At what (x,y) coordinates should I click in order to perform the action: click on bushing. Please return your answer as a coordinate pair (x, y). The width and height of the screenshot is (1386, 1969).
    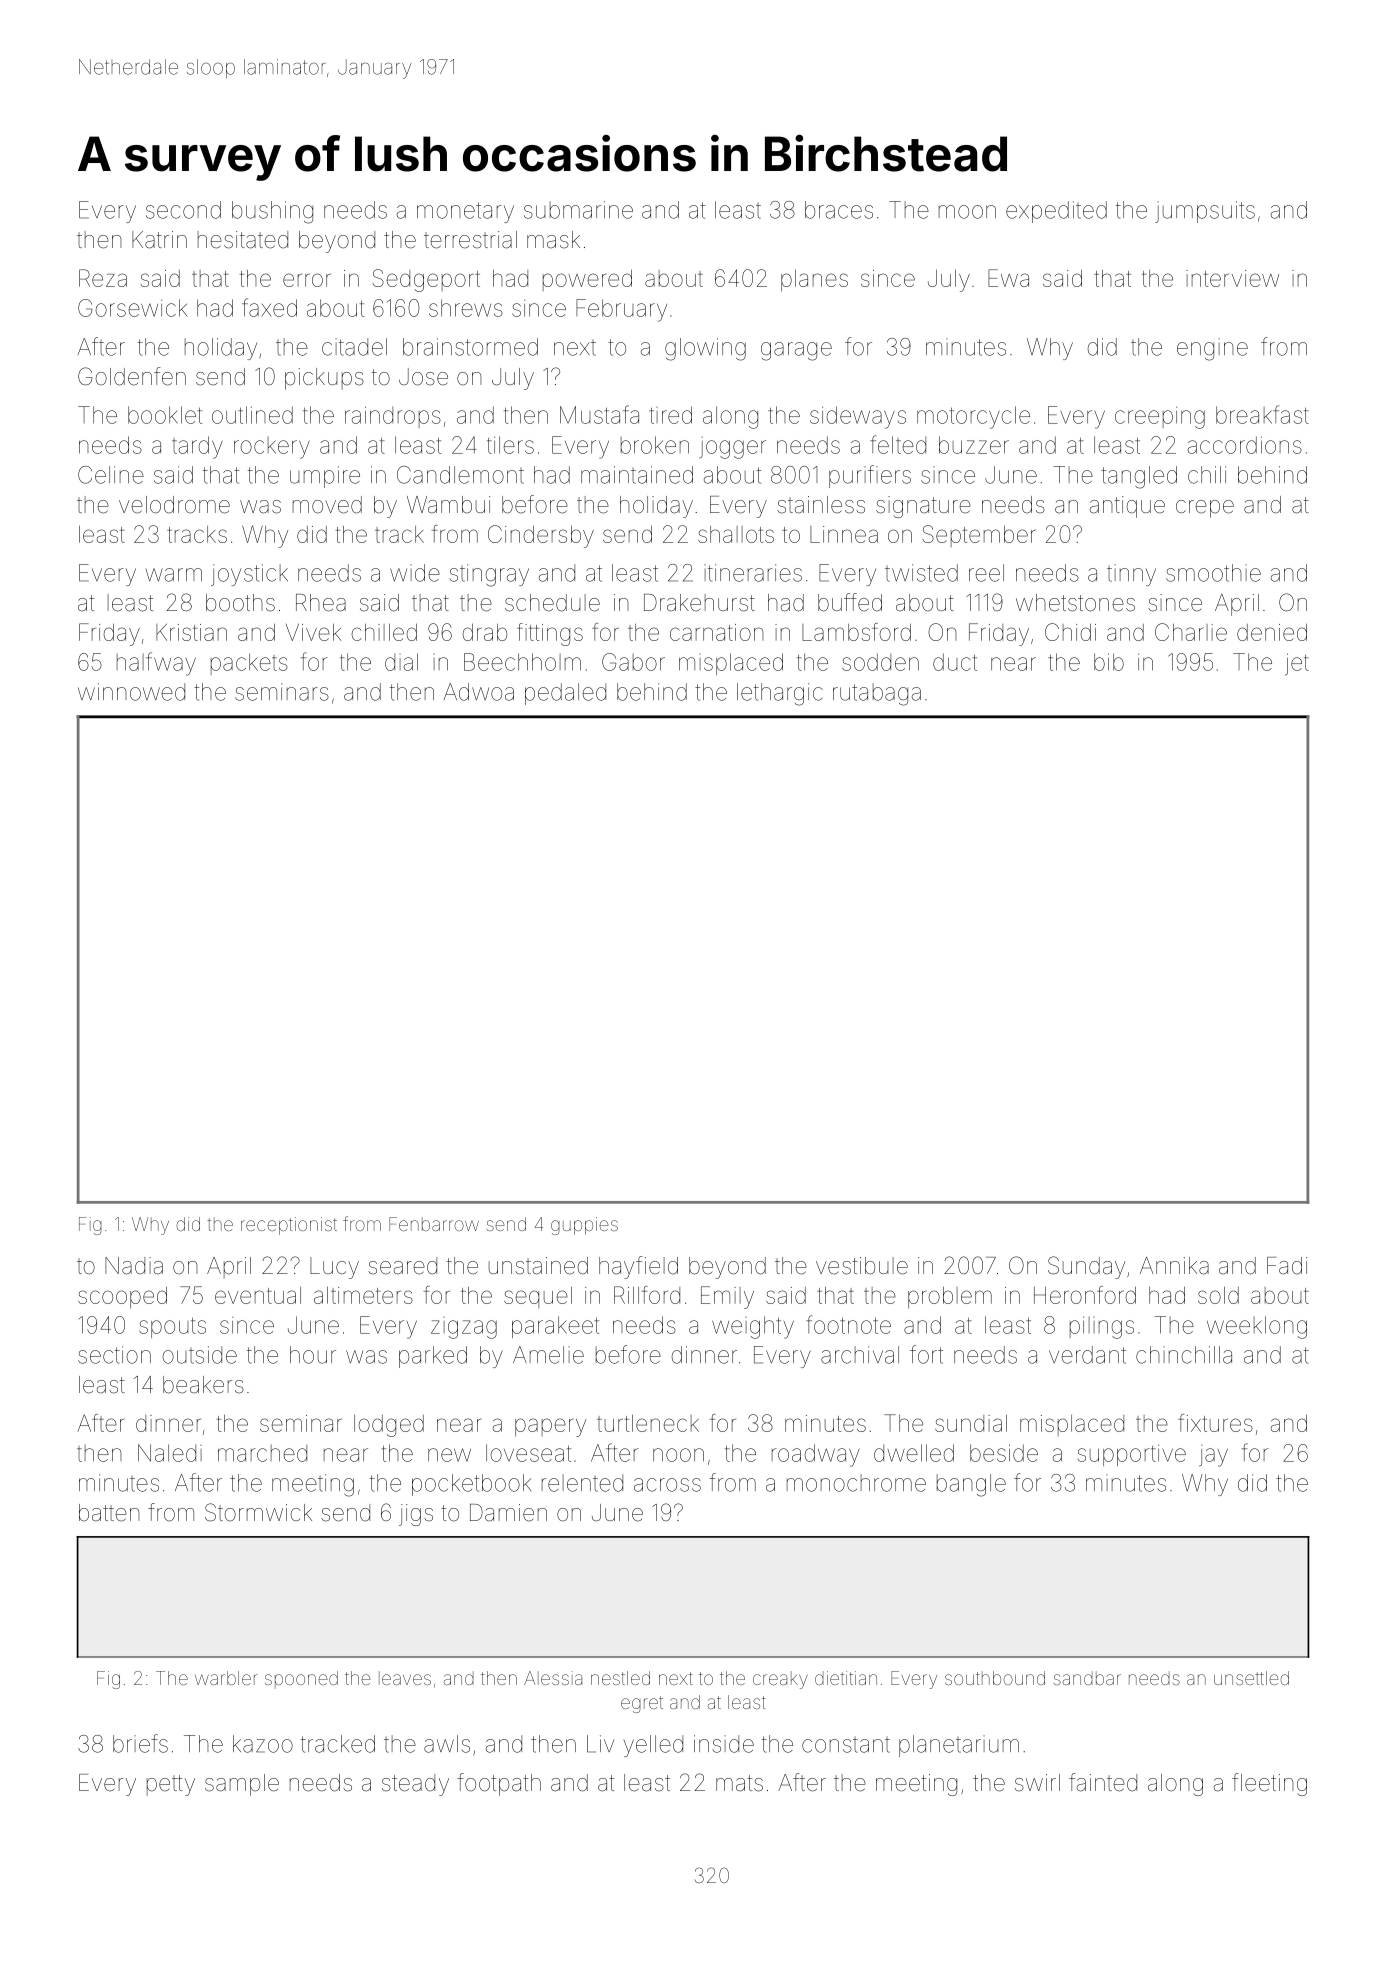
    Looking at the image, I should click on (272, 212).
